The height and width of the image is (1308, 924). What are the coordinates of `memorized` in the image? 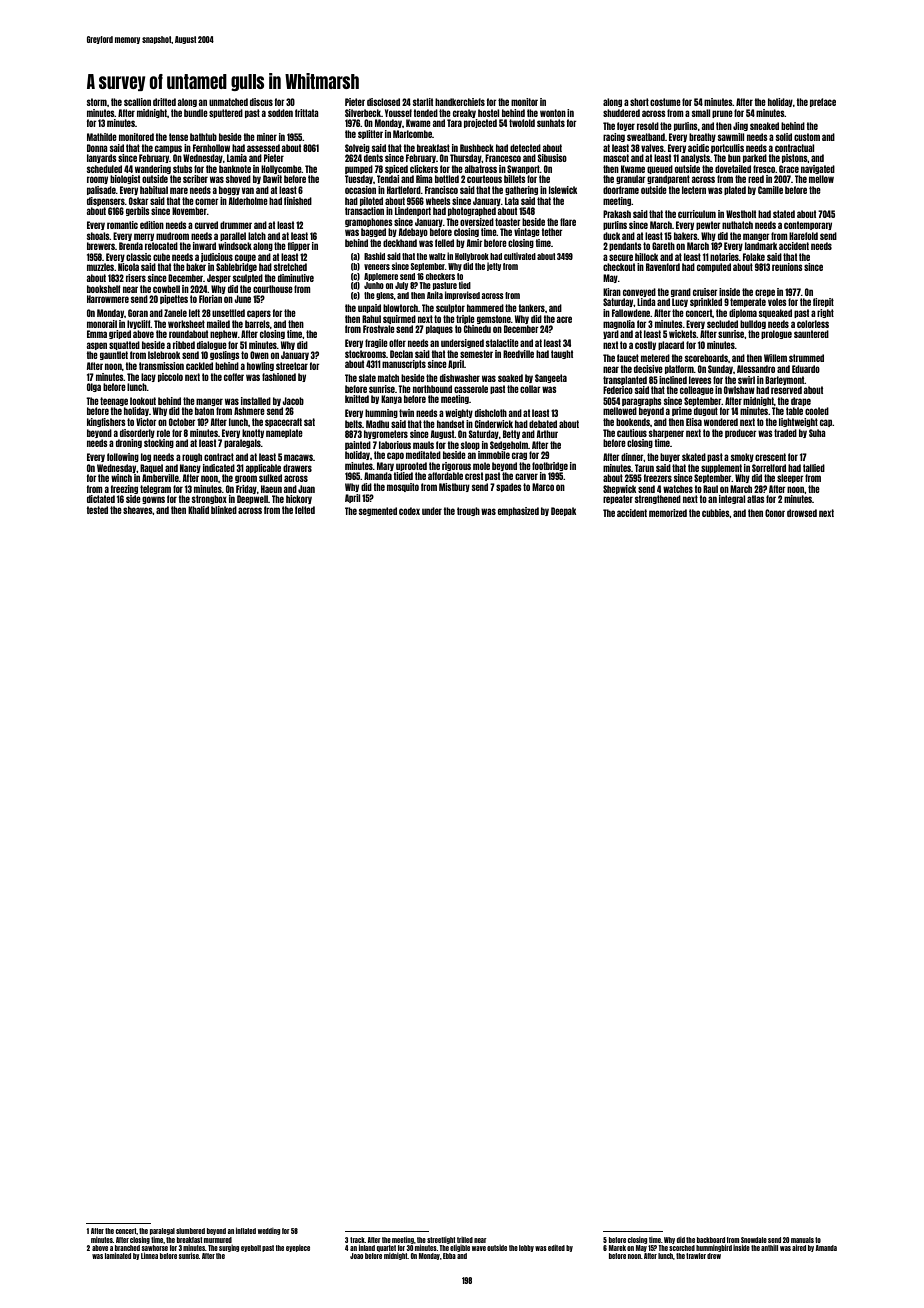 It's located at (668, 513).
